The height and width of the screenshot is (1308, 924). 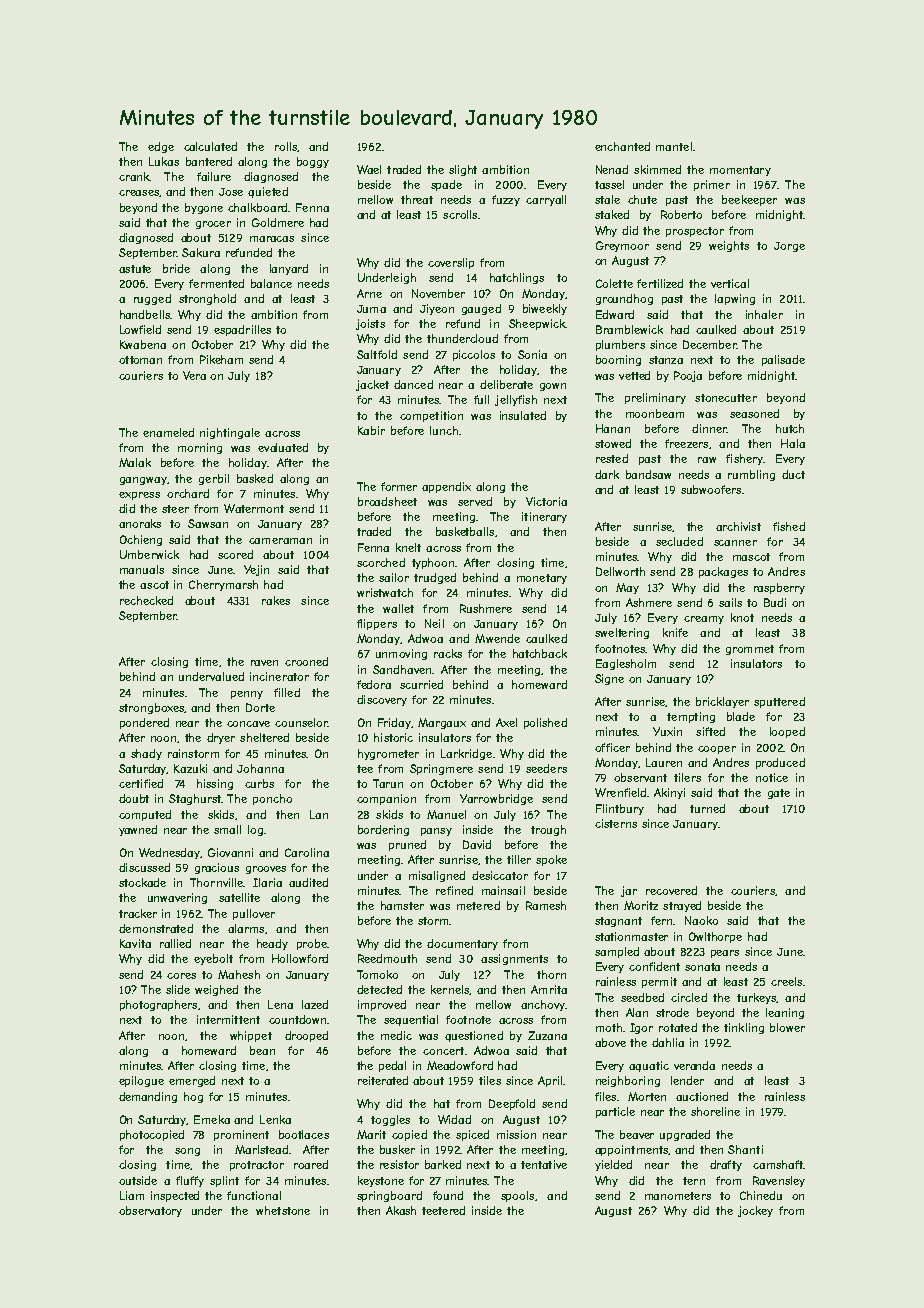 I want to click on packages, so click(x=723, y=572).
